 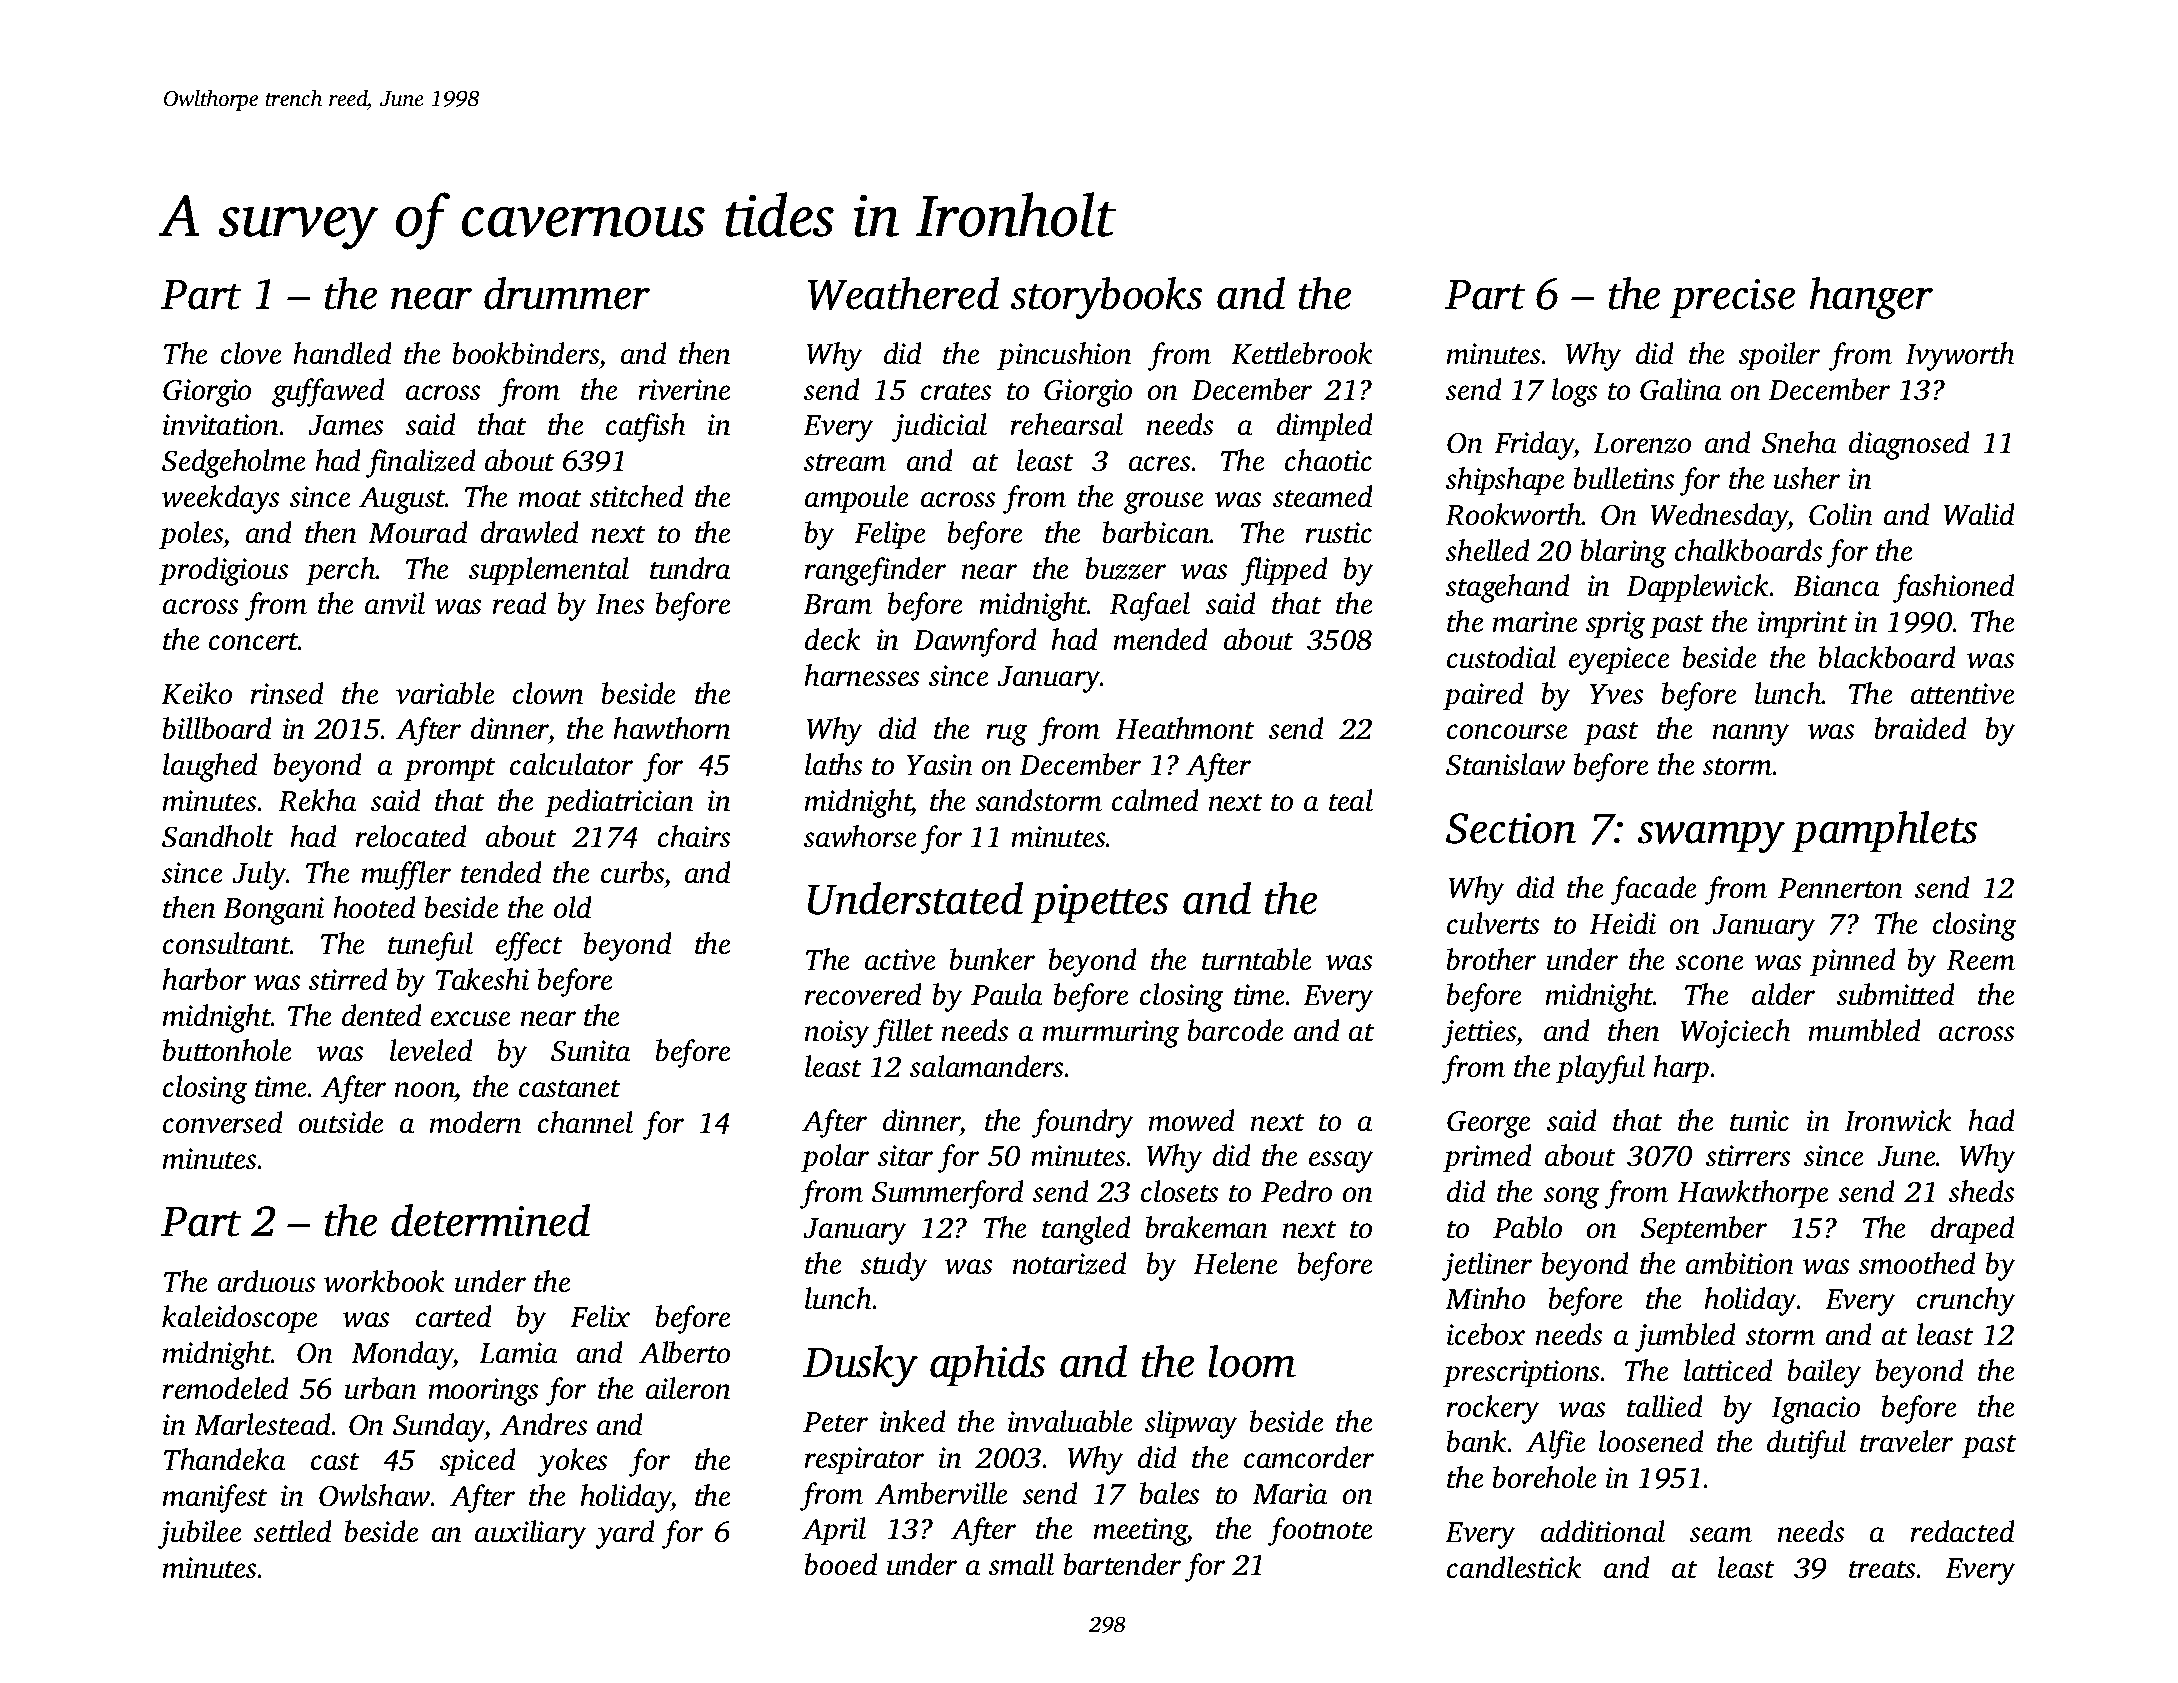 What do you see at coordinates (1973, 1230) in the screenshot?
I see `draped` at bounding box center [1973, 1230].
